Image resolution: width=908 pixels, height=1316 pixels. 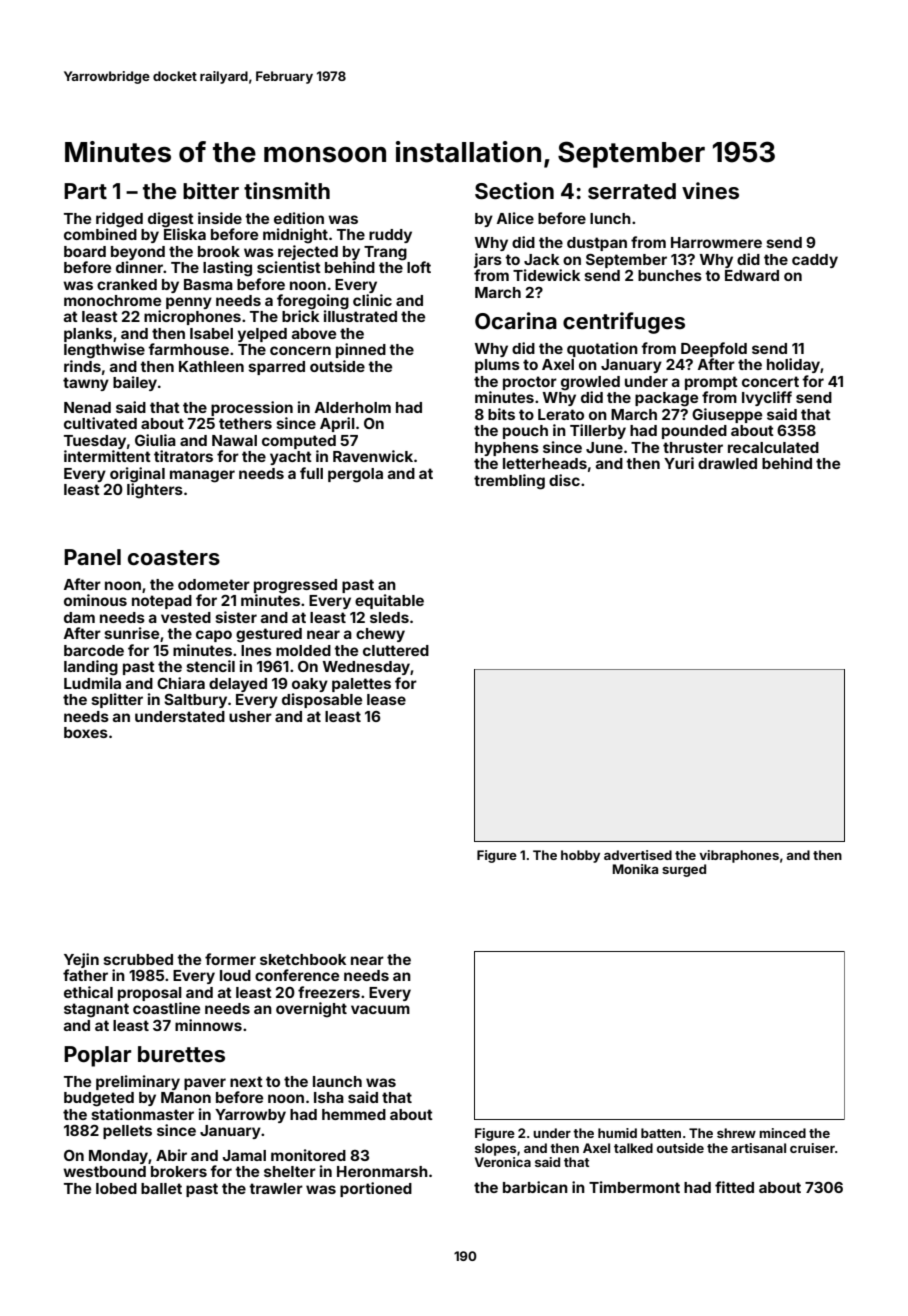 What do you see at coordinates (230, 959) in the screenshot?
I see `former` at bounding box center [230, 959].
